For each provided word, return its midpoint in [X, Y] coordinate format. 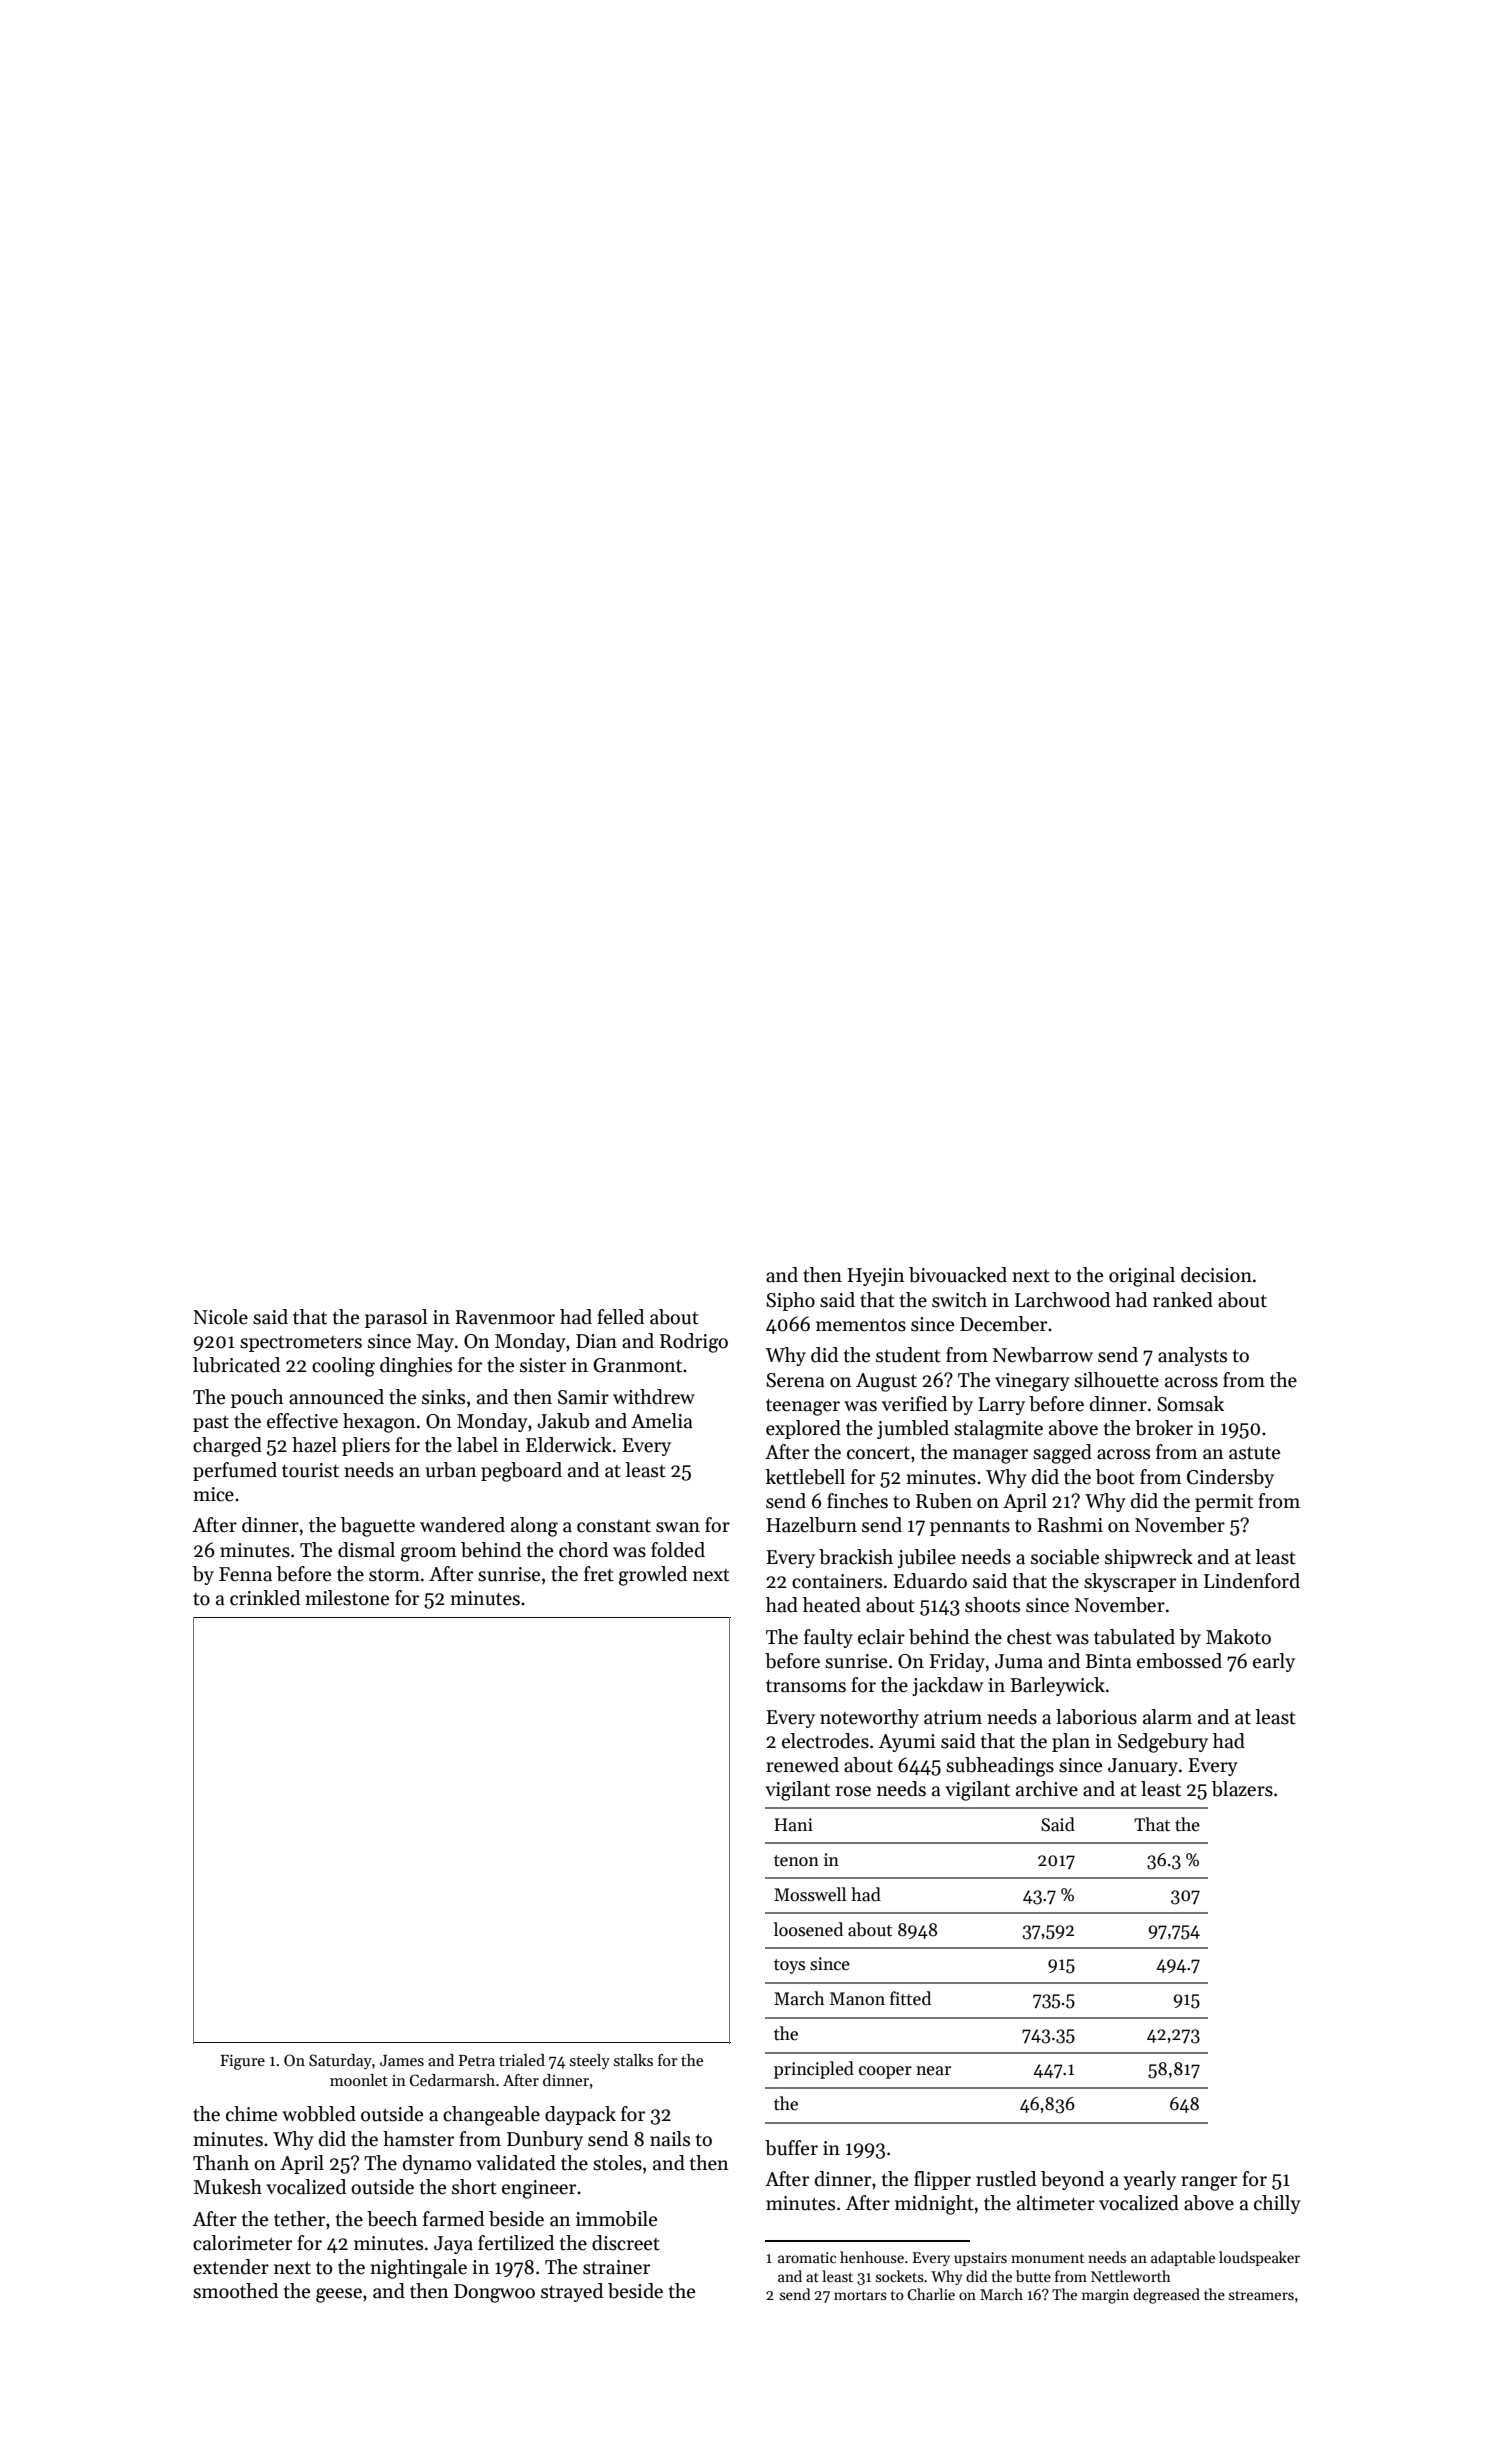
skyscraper [1130, 1582]
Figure [242, 2062]
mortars [860, 2295]
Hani [793, 1825]
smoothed [235, 2291]
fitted [910, 1998]
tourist [310, 1470]
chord [583, 1550]
